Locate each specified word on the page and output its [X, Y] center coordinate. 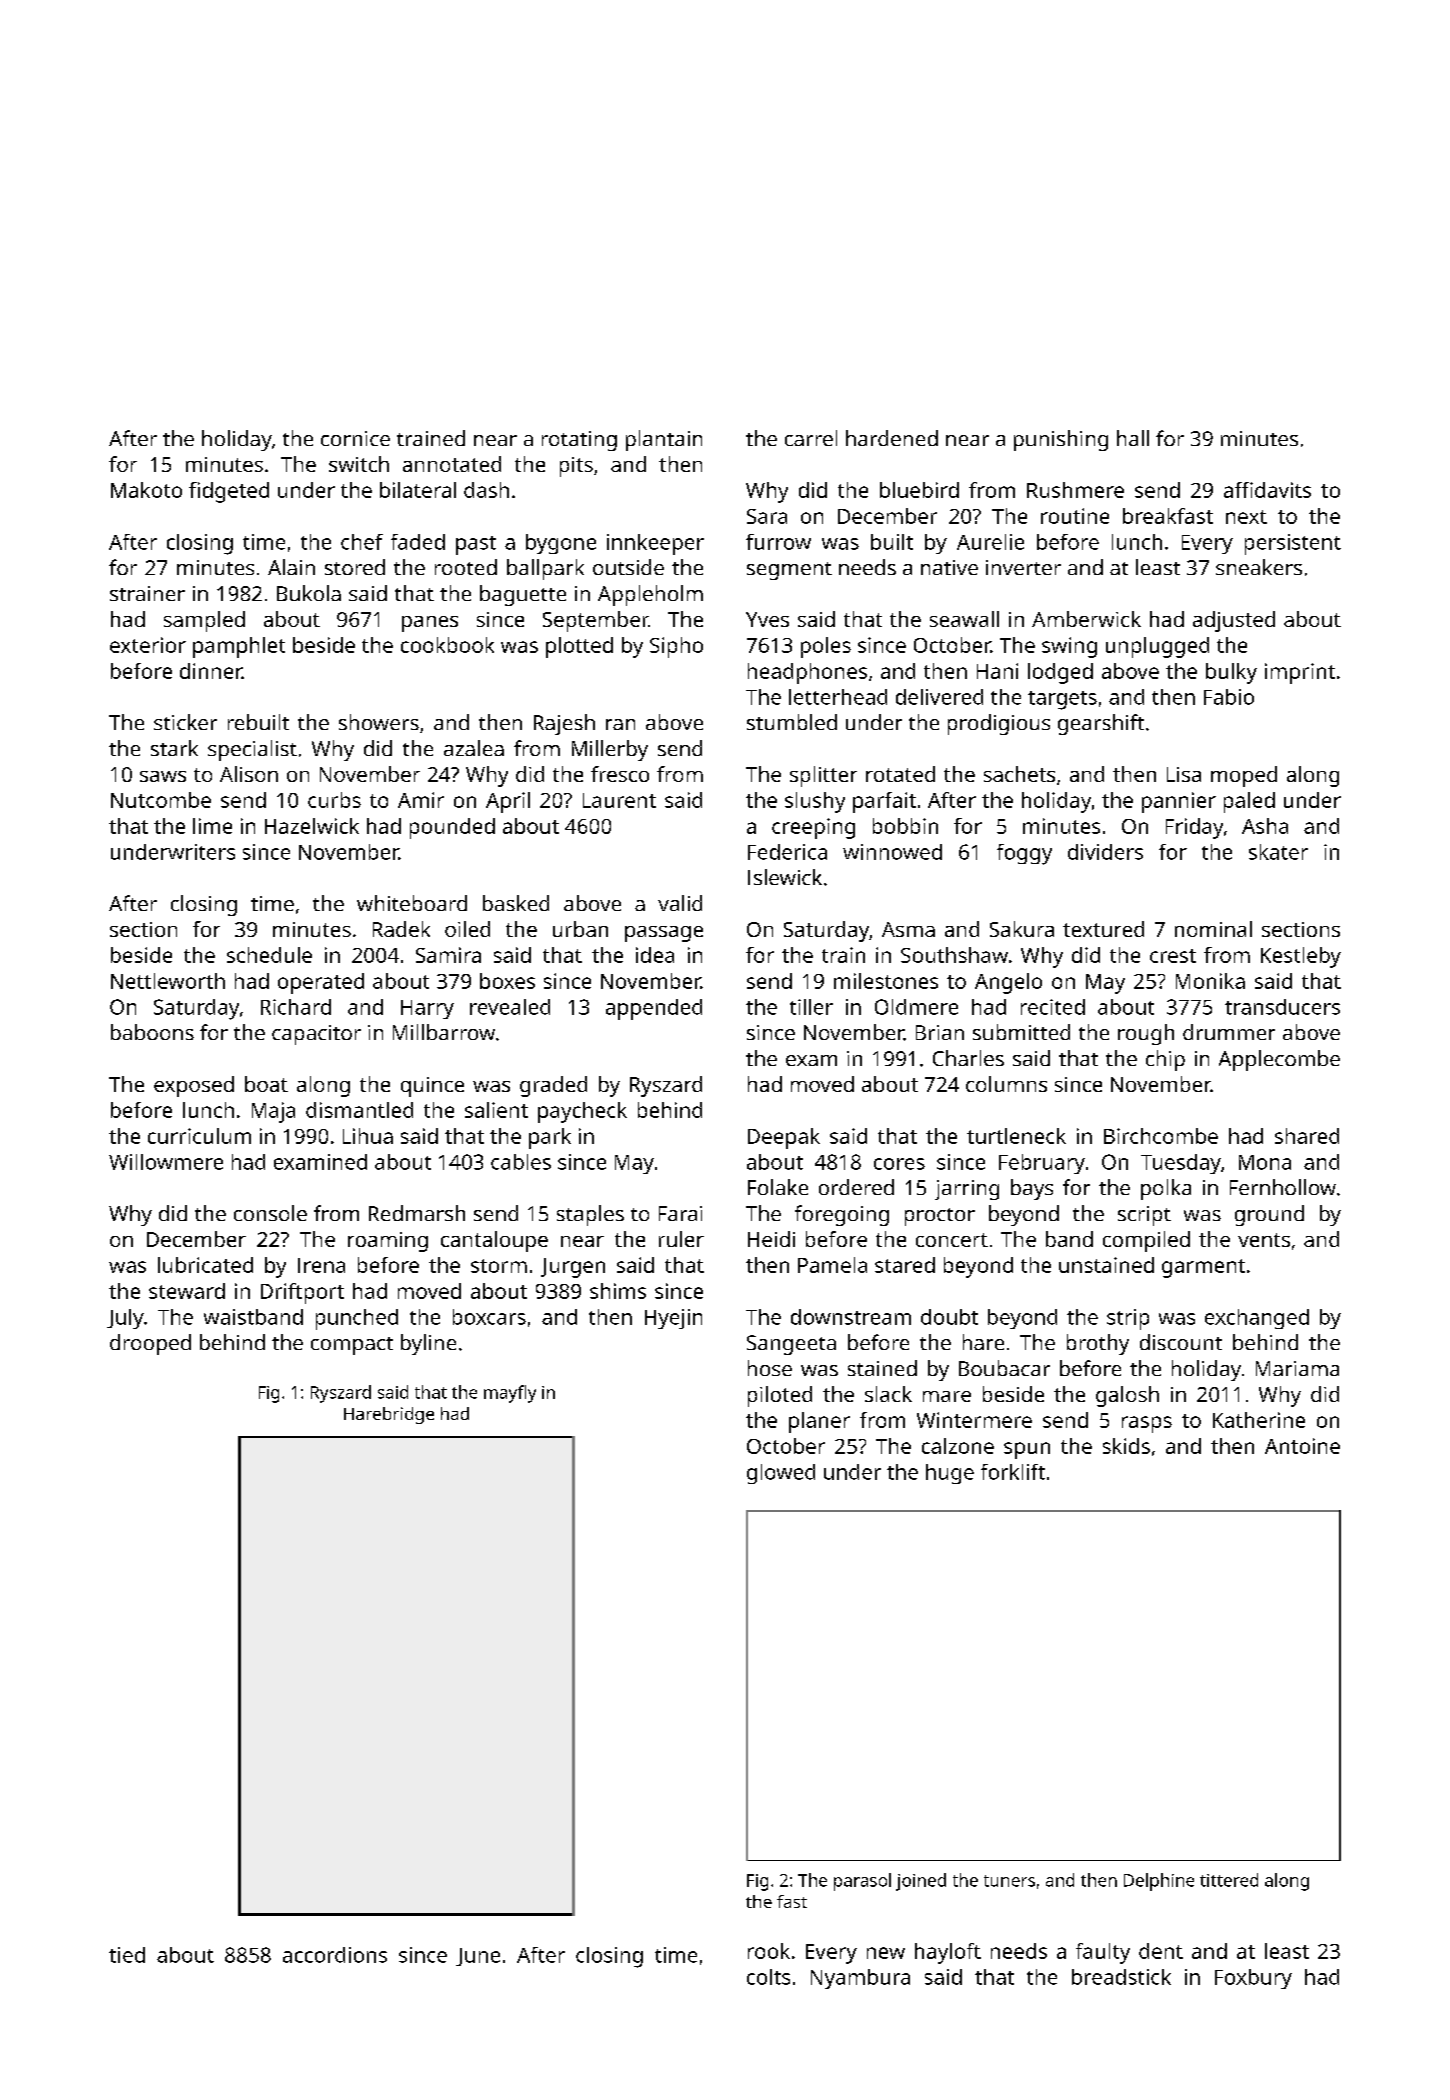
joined [921, 1882]
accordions [335, 1955]
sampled [204, 621]
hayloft [948, 1953]
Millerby [610, 750]
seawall [964, 619]
